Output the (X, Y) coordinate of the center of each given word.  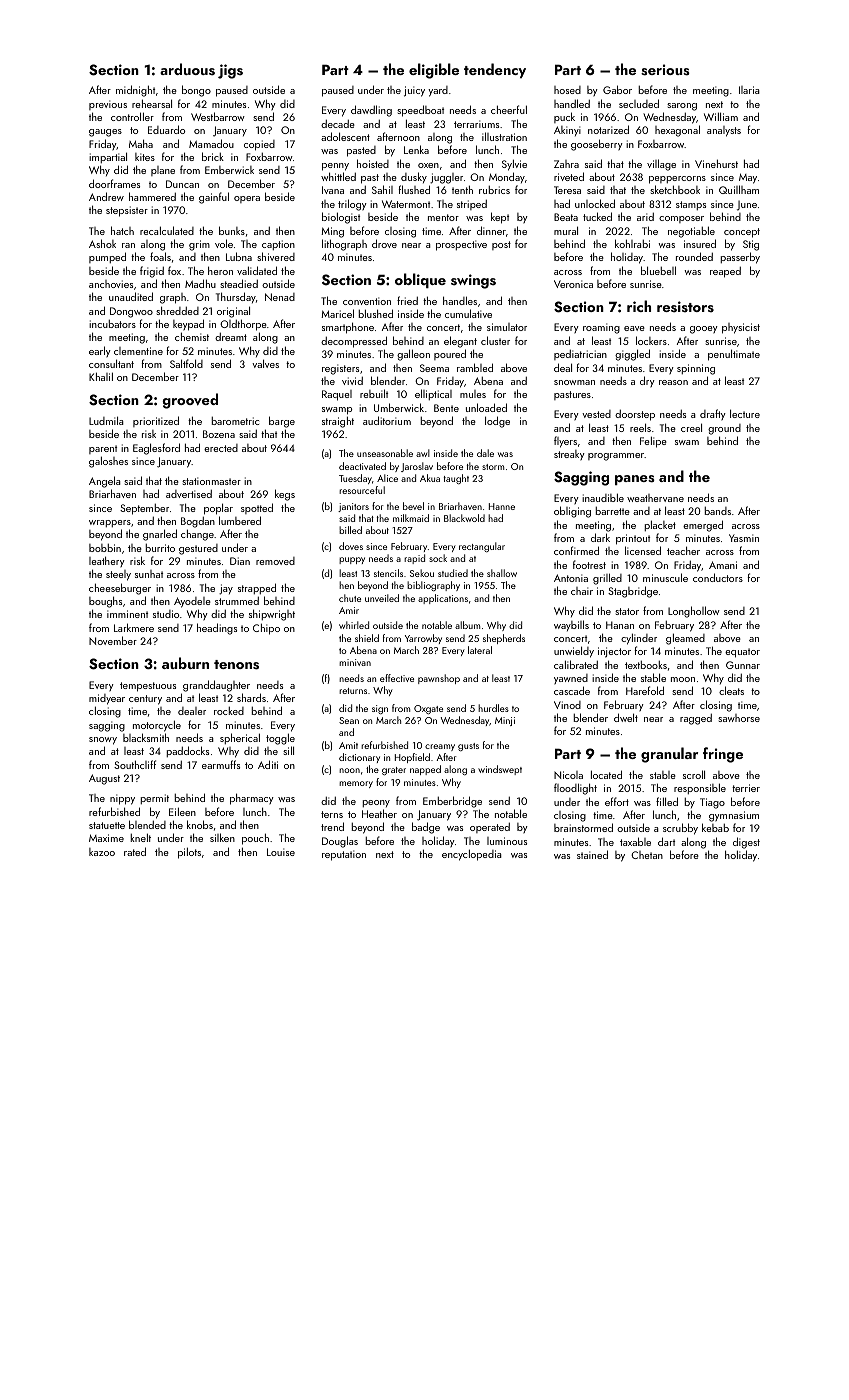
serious (665, 70)
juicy (414, 91)
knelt (140, 837)
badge (426, 828)
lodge (497, 422)
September (144, 509)
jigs (230, 71)
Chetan (647, 855)
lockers (651, 340)
